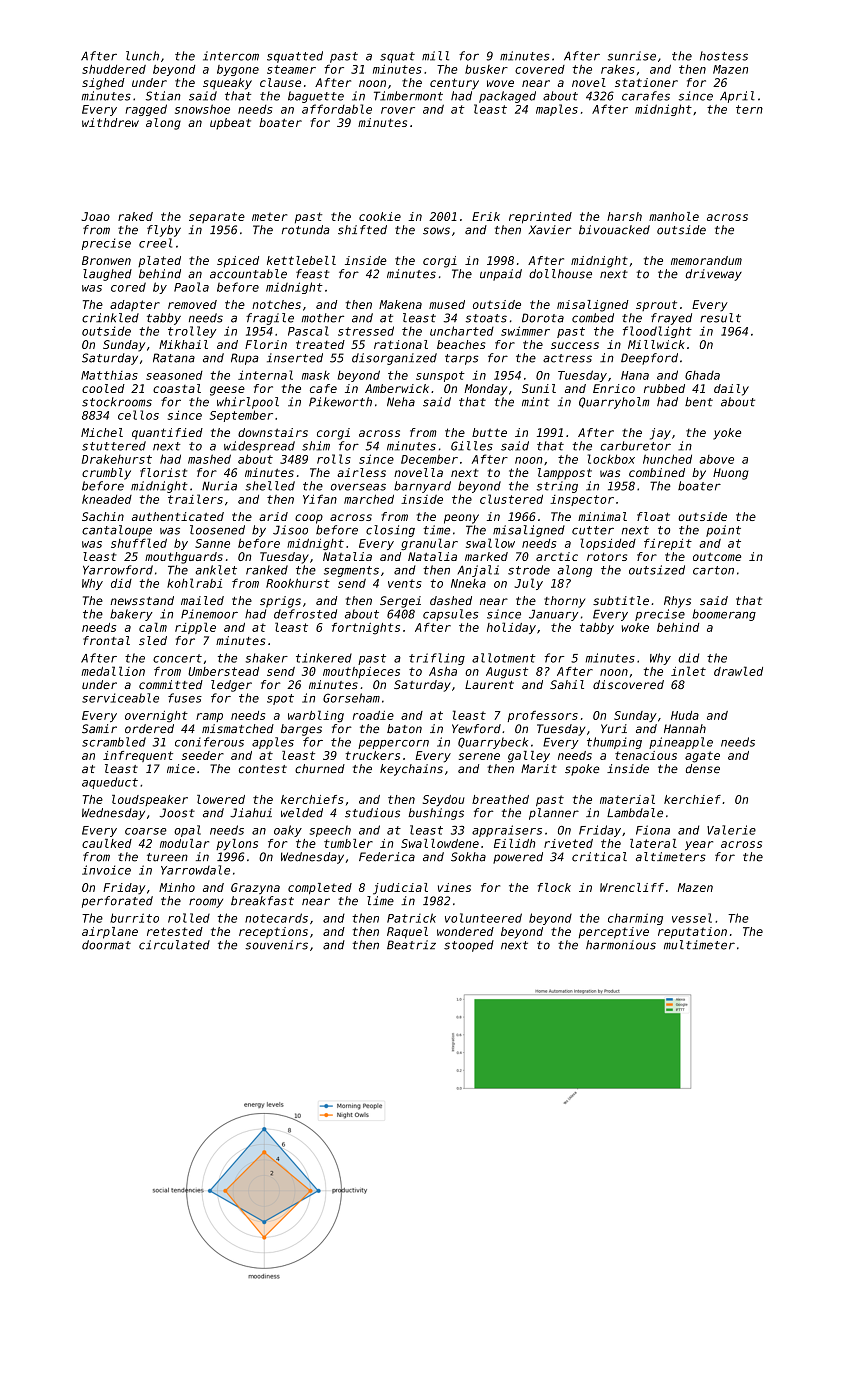  What do you see at coordinates (724, 56) in the screenshot?
I see `hostess` at bounding box center [724, 56].
